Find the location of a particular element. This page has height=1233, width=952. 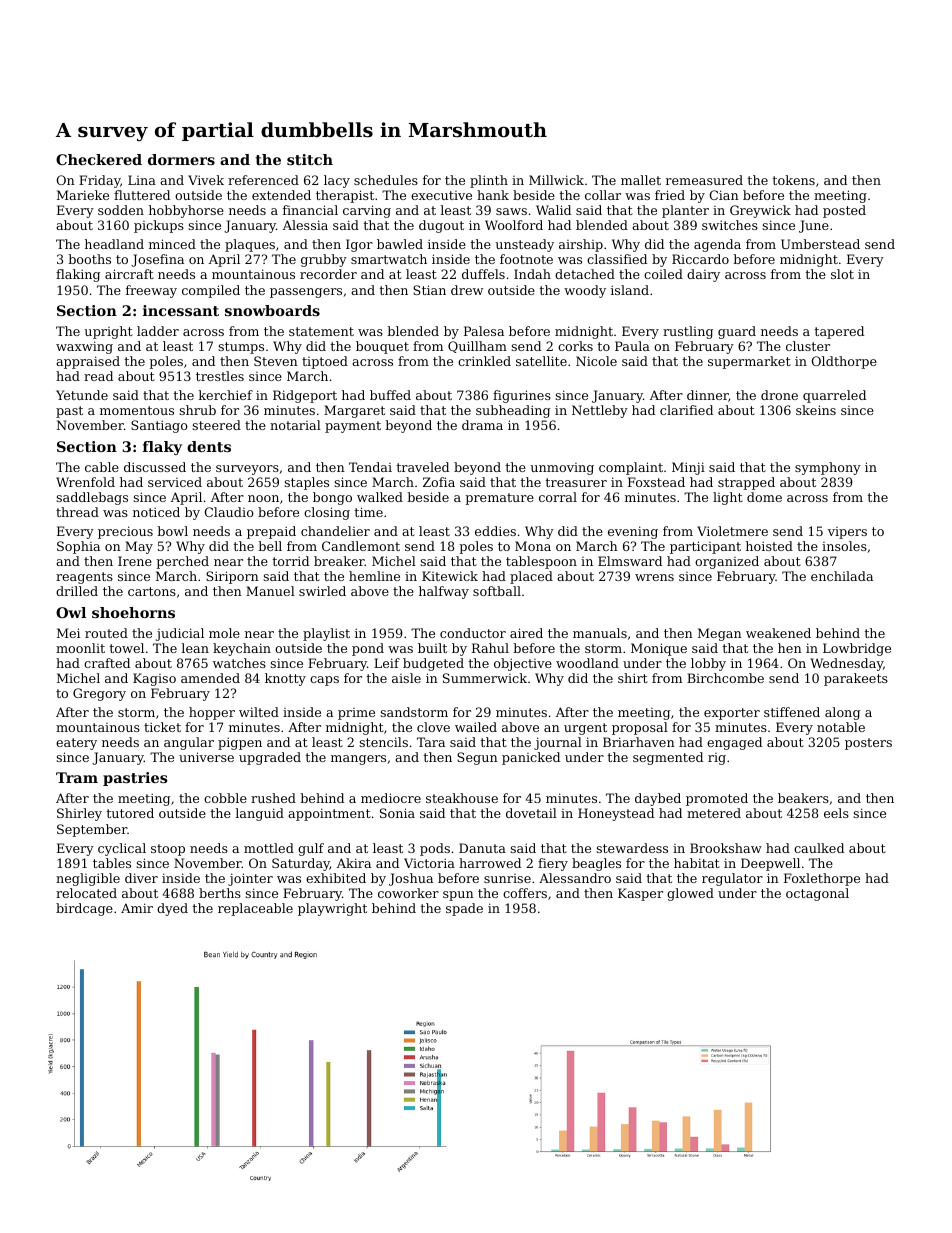

birdcage is located at coordinates (84, 909).
